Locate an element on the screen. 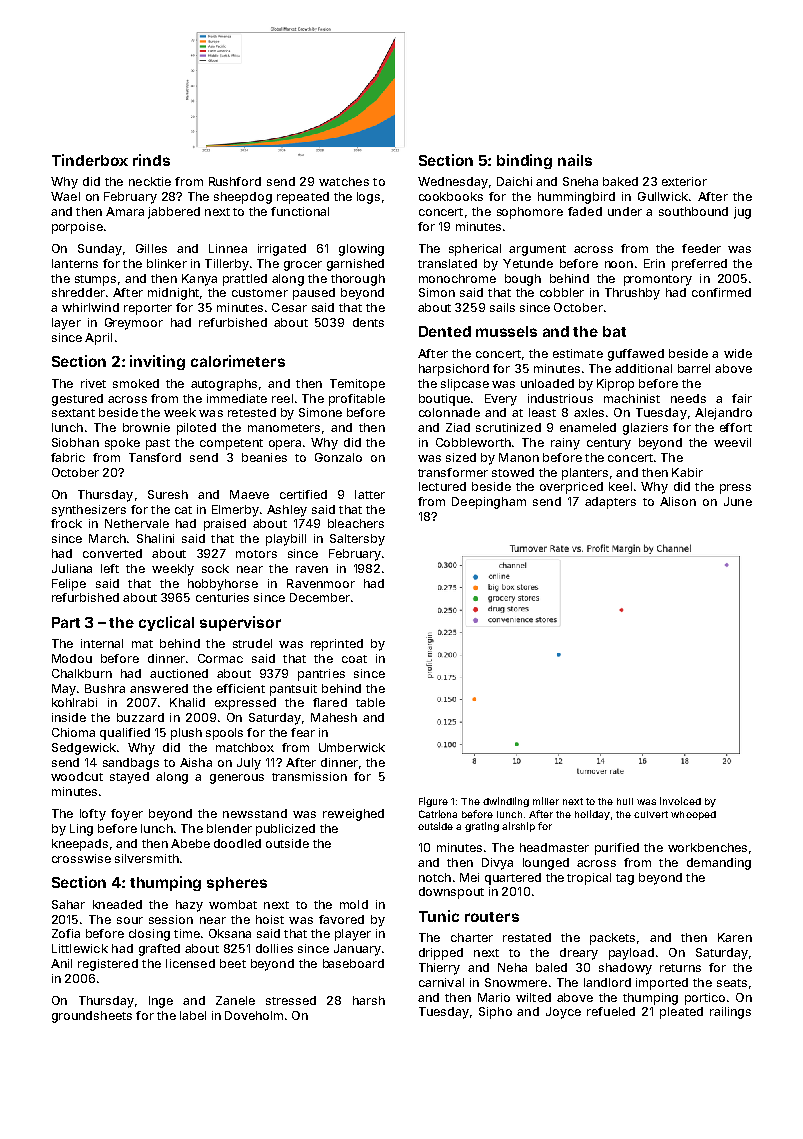 The width and height of the screenshot is (803, 1139). Rushford is located at coordinates (235, 181).
